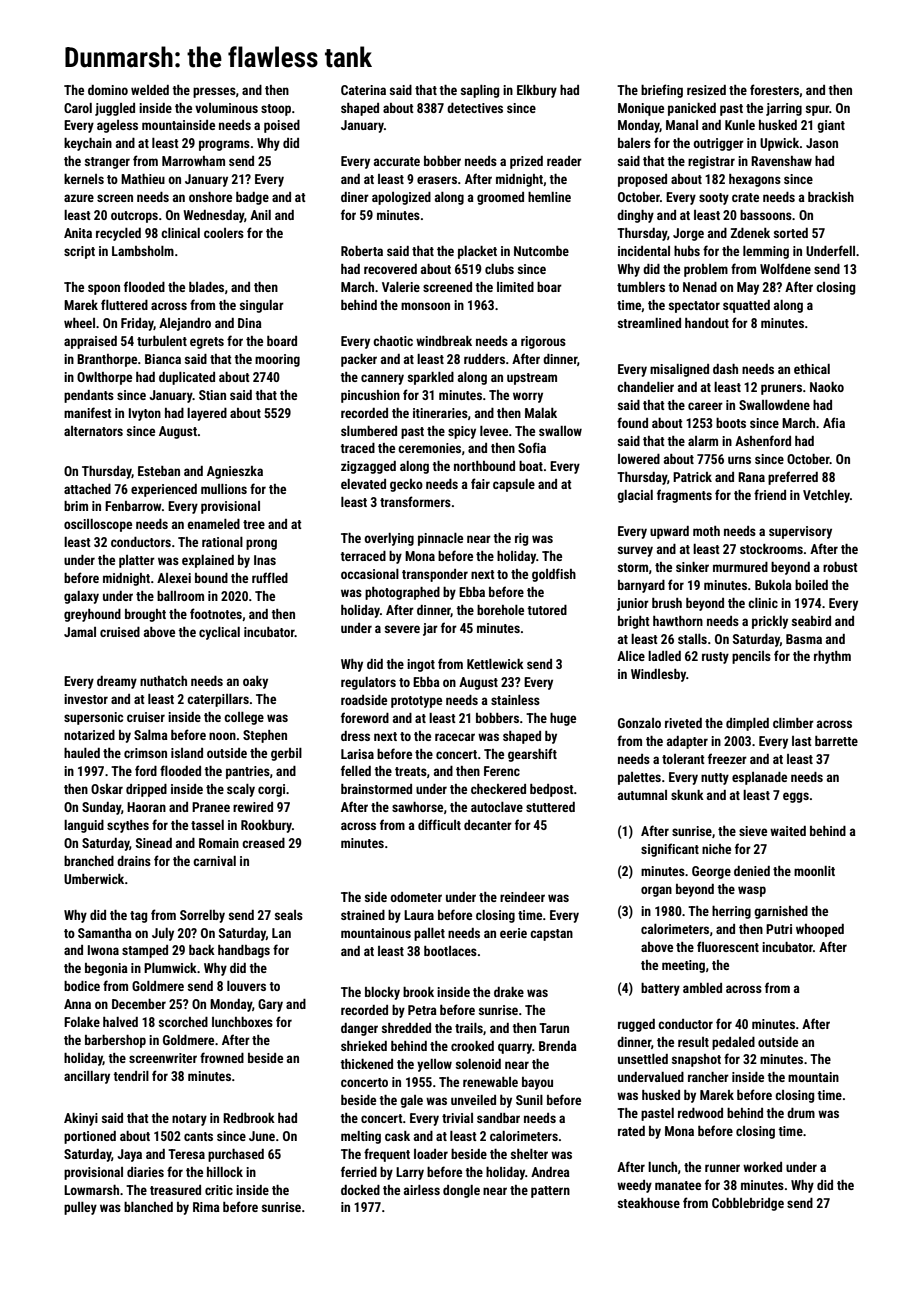 The height and width of the screenshot is (1308, 924). What do you see at coordinates (224, 489) in the screenshot?
I see `mullions` at bounding box center [224, 489].
